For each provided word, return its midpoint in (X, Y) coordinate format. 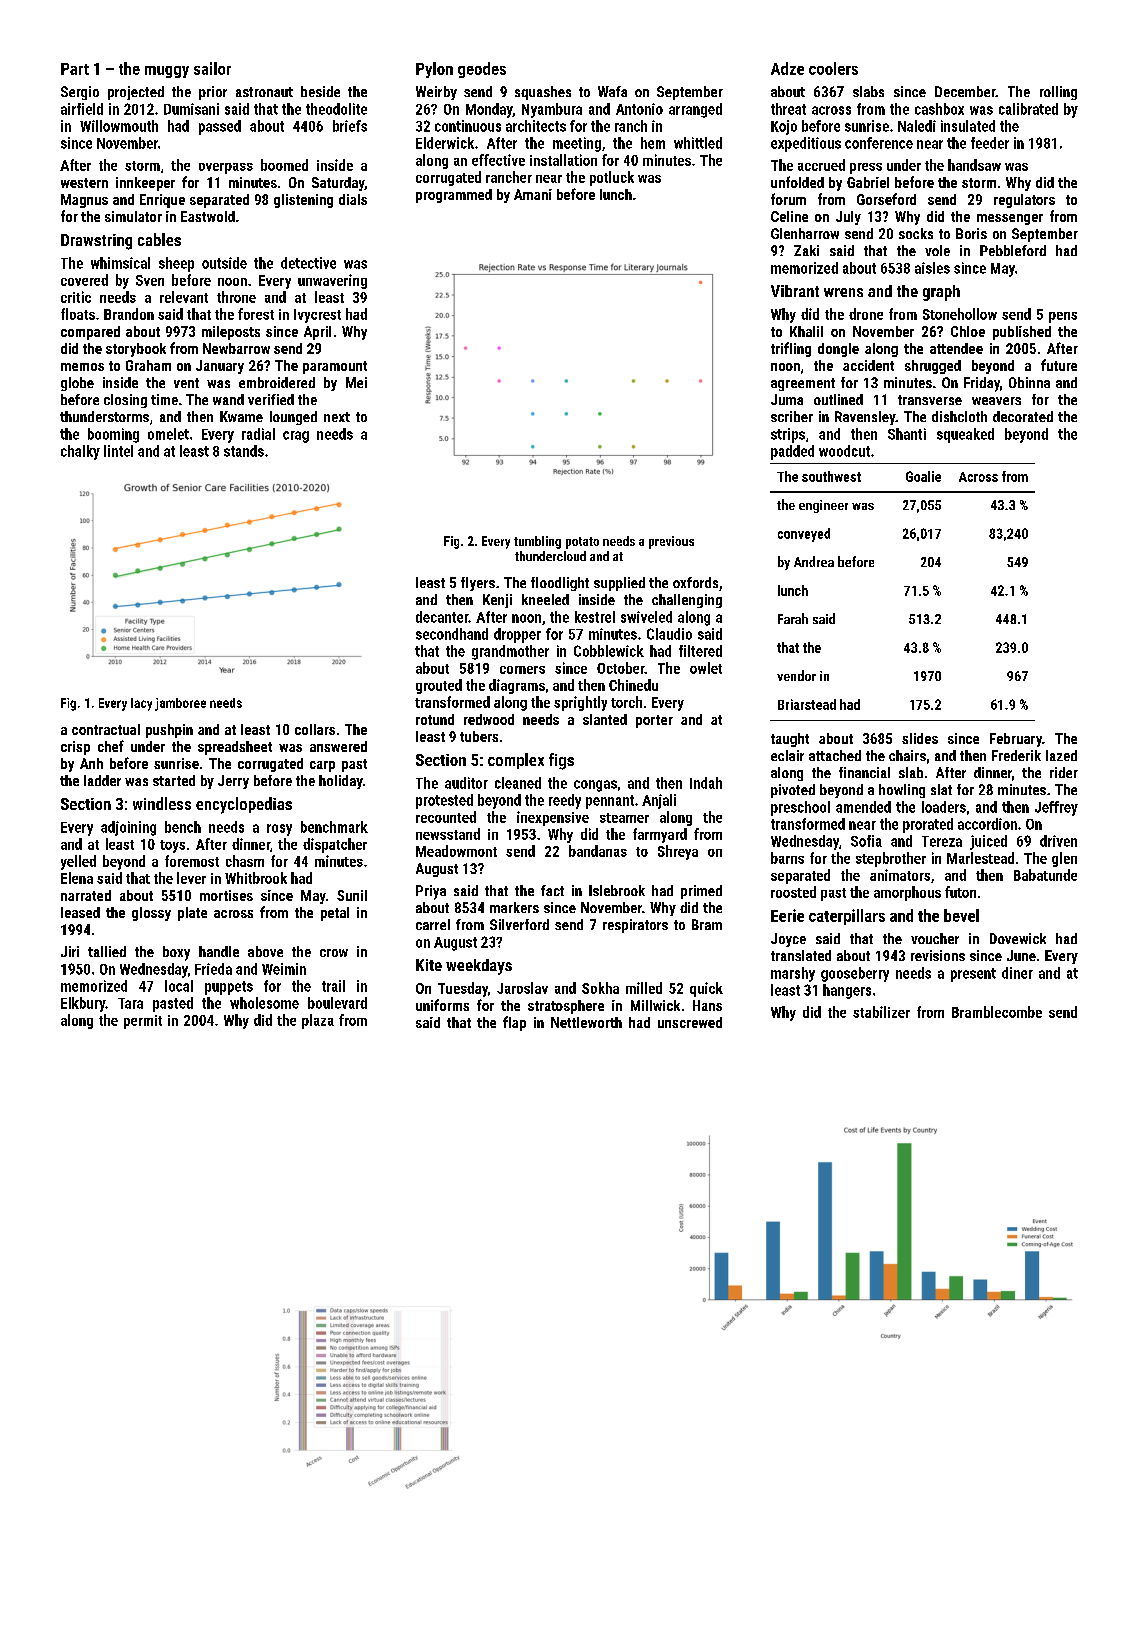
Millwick (655, 1005)
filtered (700, 651)
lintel (118, 451)
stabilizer (881, 1012)
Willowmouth (119, 126)
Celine (789, 216)
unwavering (332, 281)
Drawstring (96, 242)
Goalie (923, 476)
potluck (612, 178)
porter (654, 721)
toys (172, 846)
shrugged (933, 367)
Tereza (942, 841)
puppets (229, 988)
